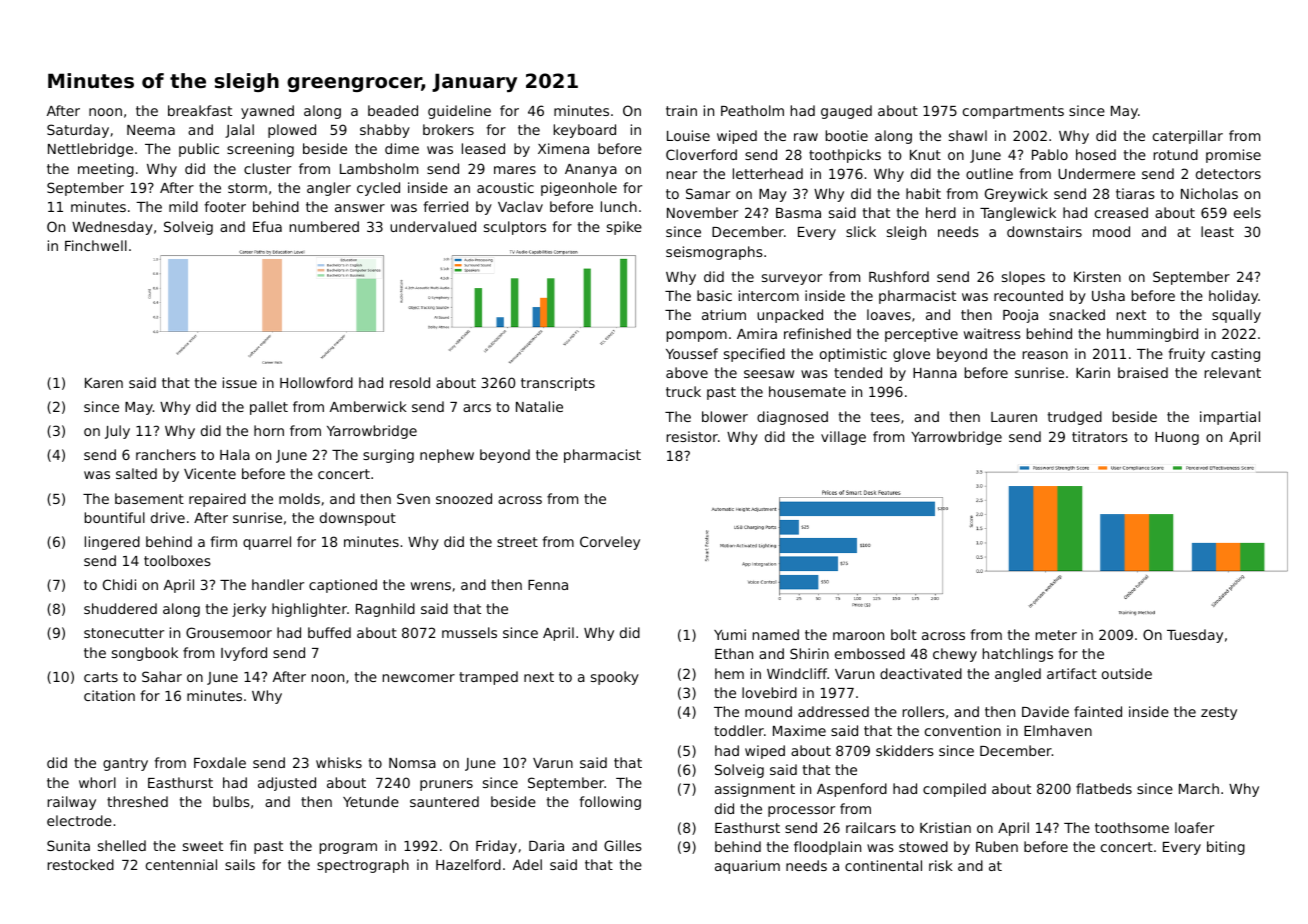  Describe the element at coordinates (181, 864) in the image. I see `centennial` at that location.
